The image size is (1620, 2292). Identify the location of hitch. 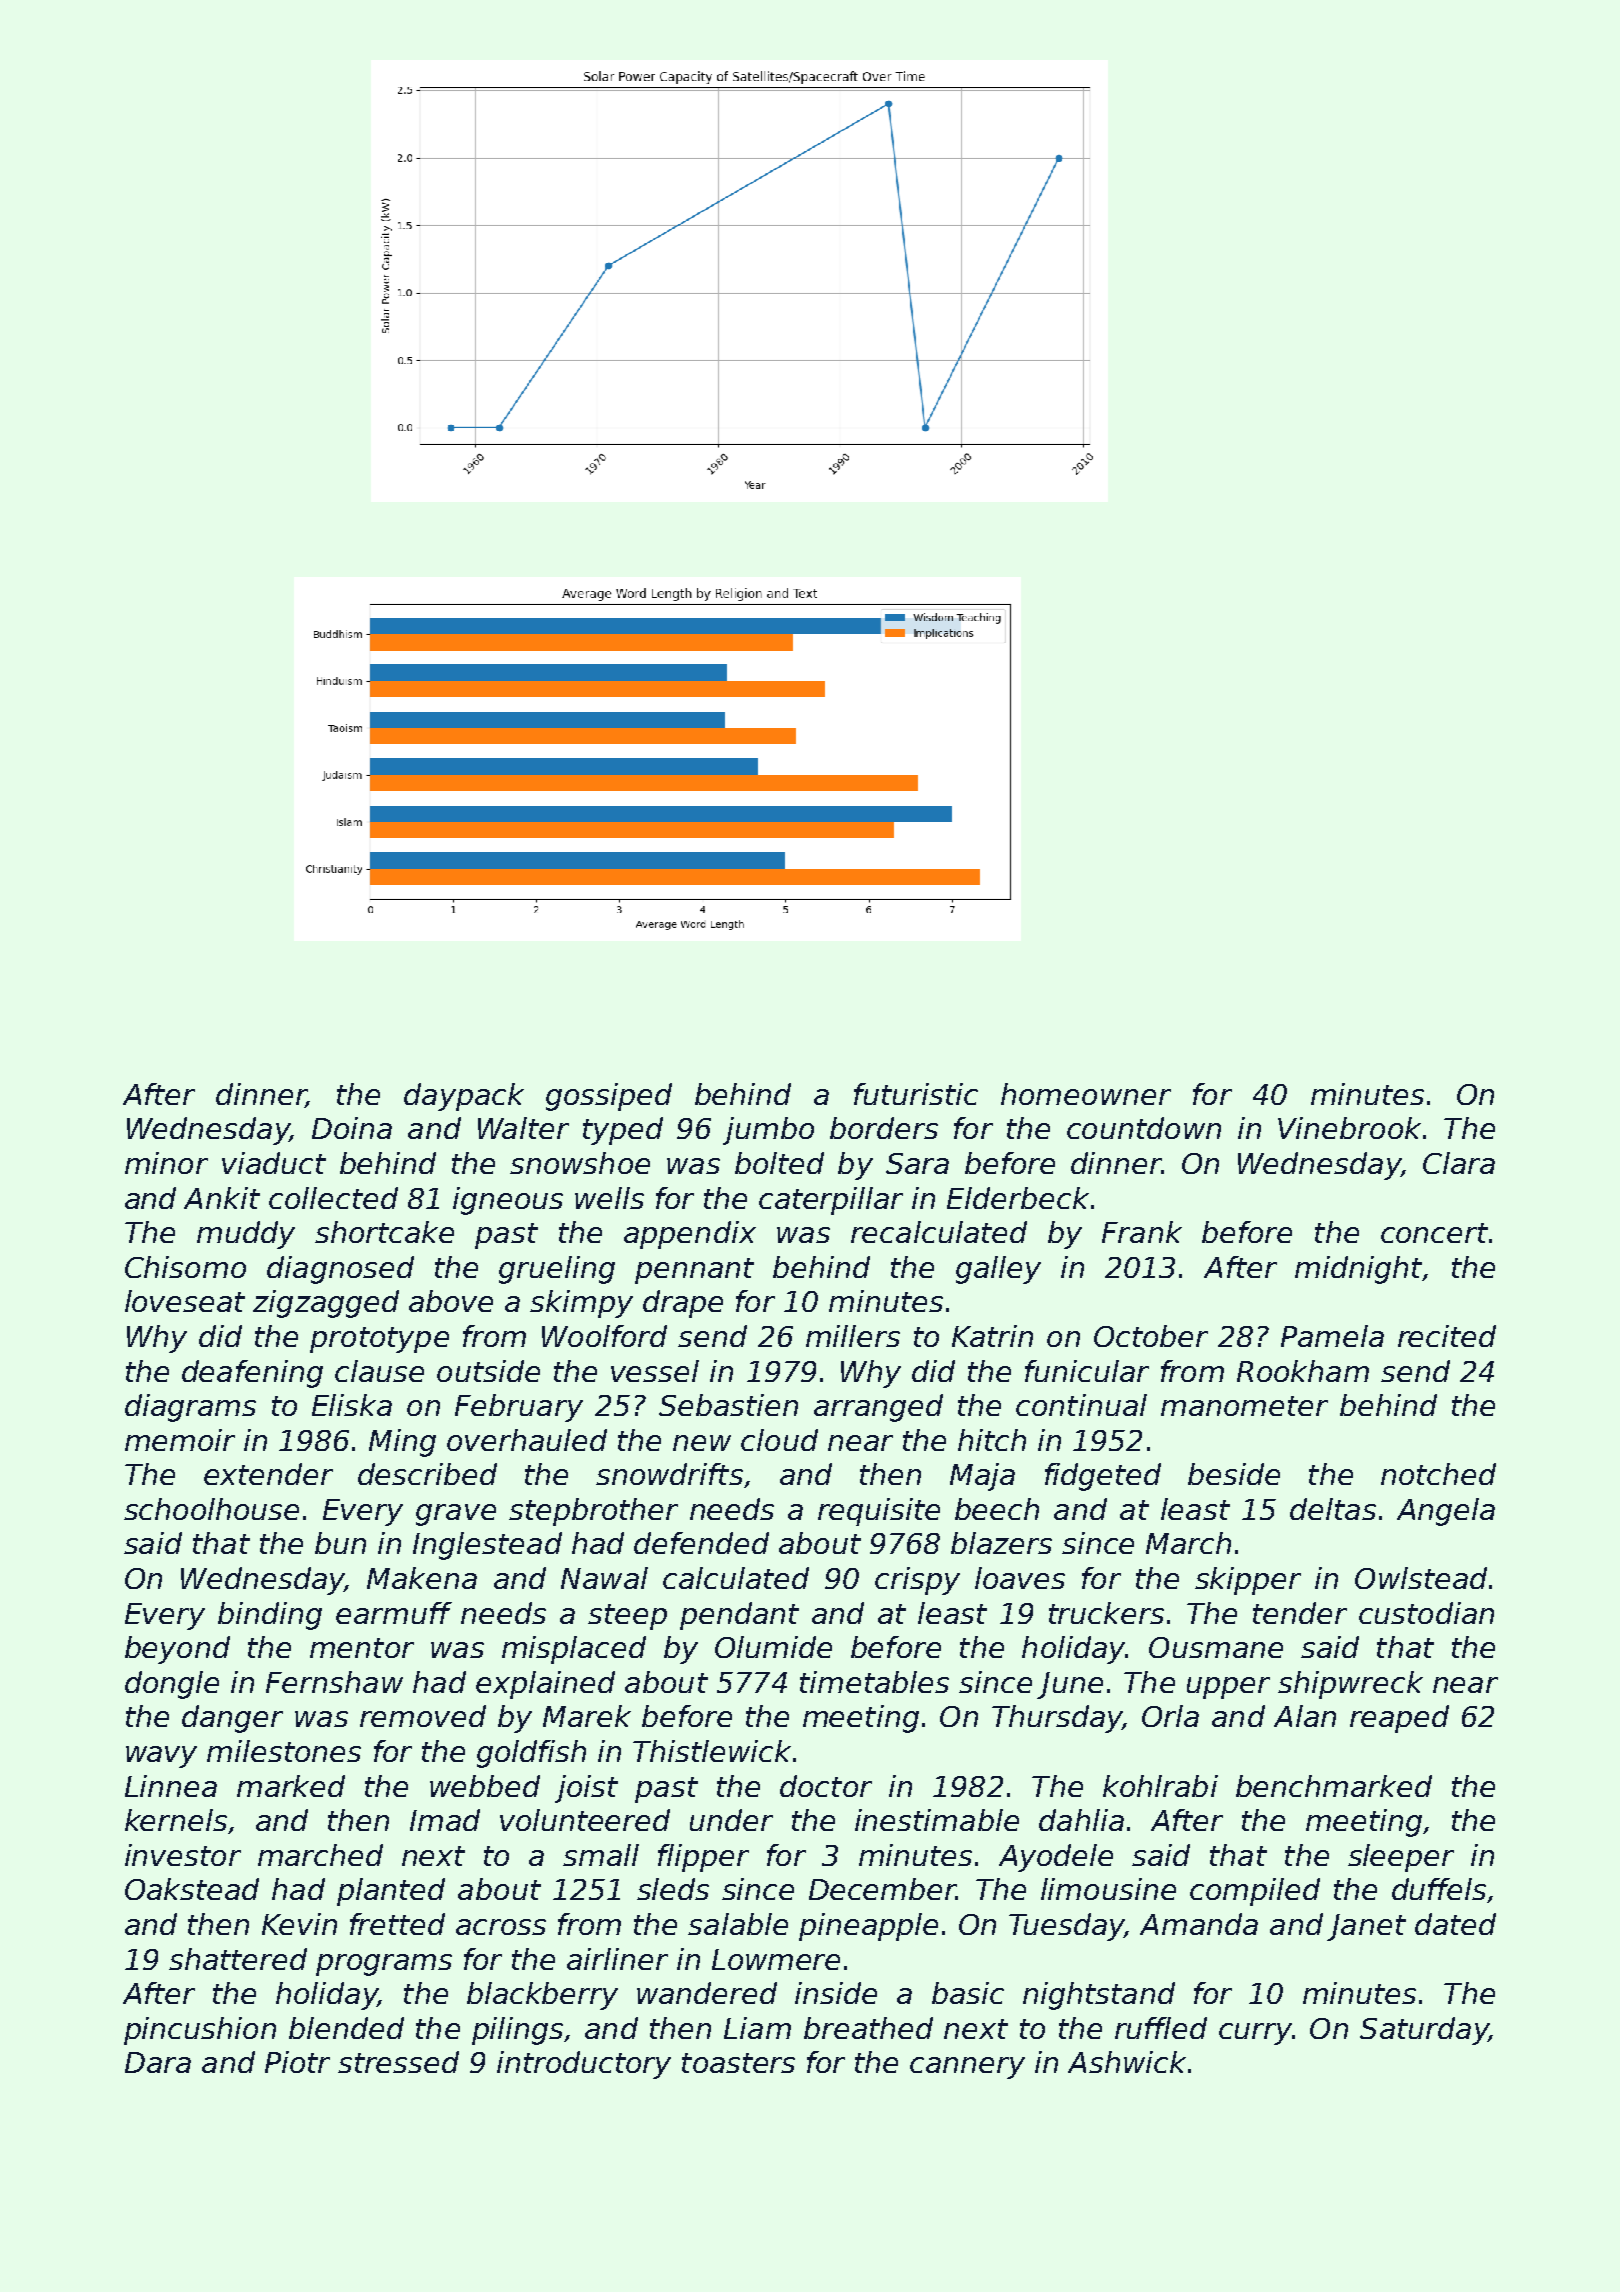
(992, 1440).
